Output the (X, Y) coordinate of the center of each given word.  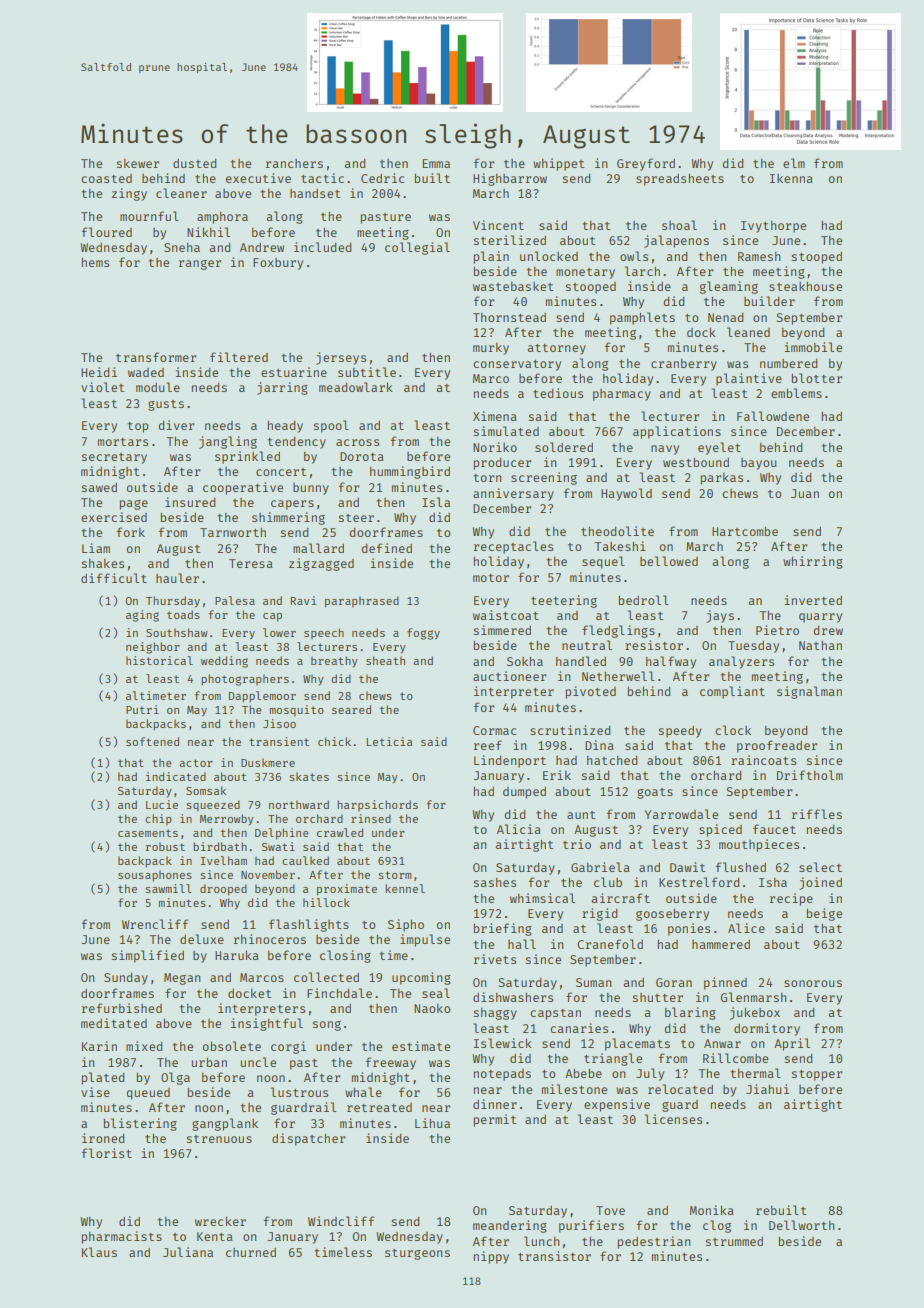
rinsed (371, 818)
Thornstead (509, 317)
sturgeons (417, 1254)
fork (131, 532)
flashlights (309, 925)
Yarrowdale (681, 814)
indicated (176, 776)
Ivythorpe (773, 227)
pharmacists (122, 1237)
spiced (720, 830)
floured (107, 232)
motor (491, 578)
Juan (805, 493)
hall (522, 944)
